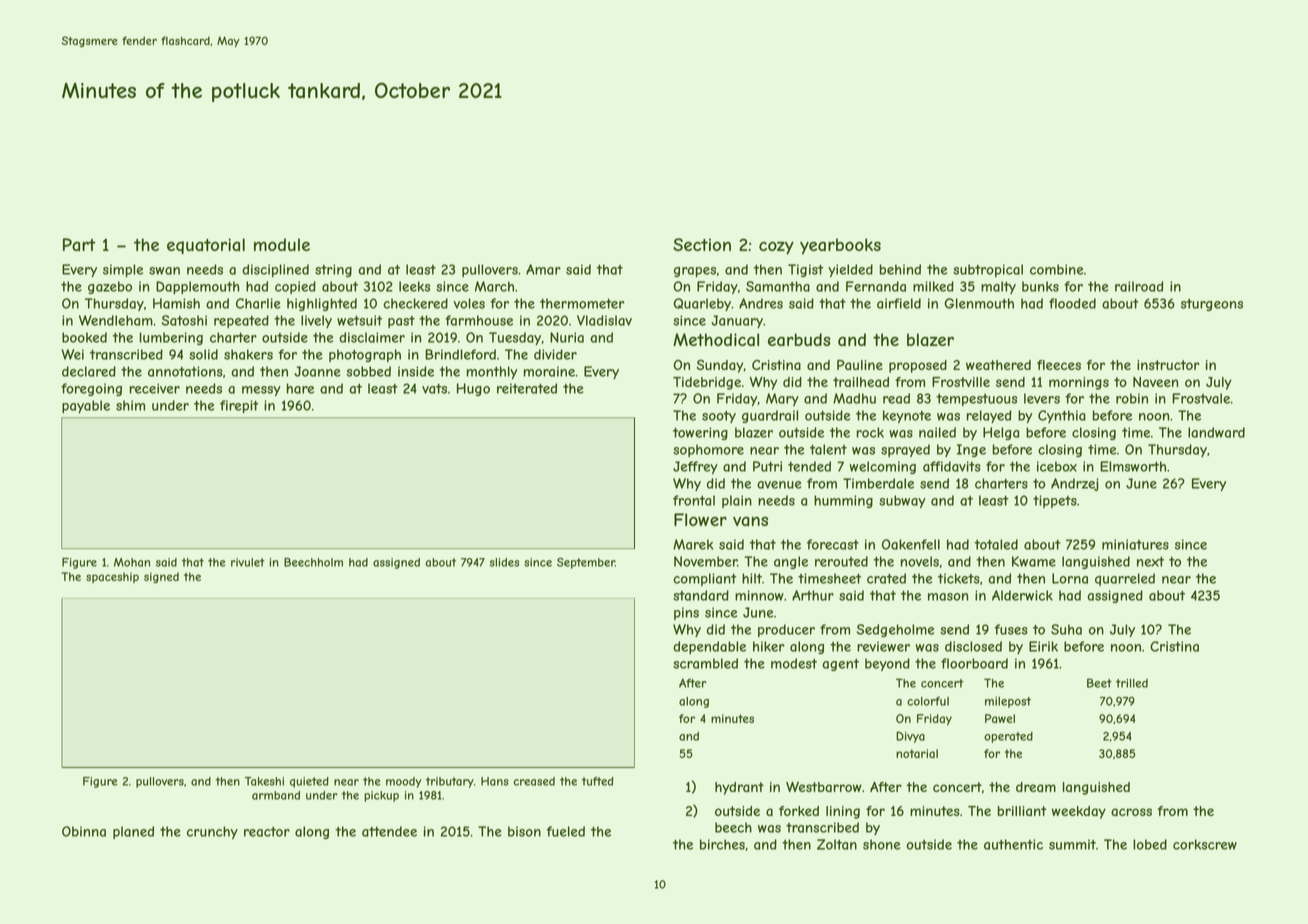 The height and width of the image is (924, 1308). Describe the element at coordinates (1135, 544) in the image. I see `miniatures` at that location.
